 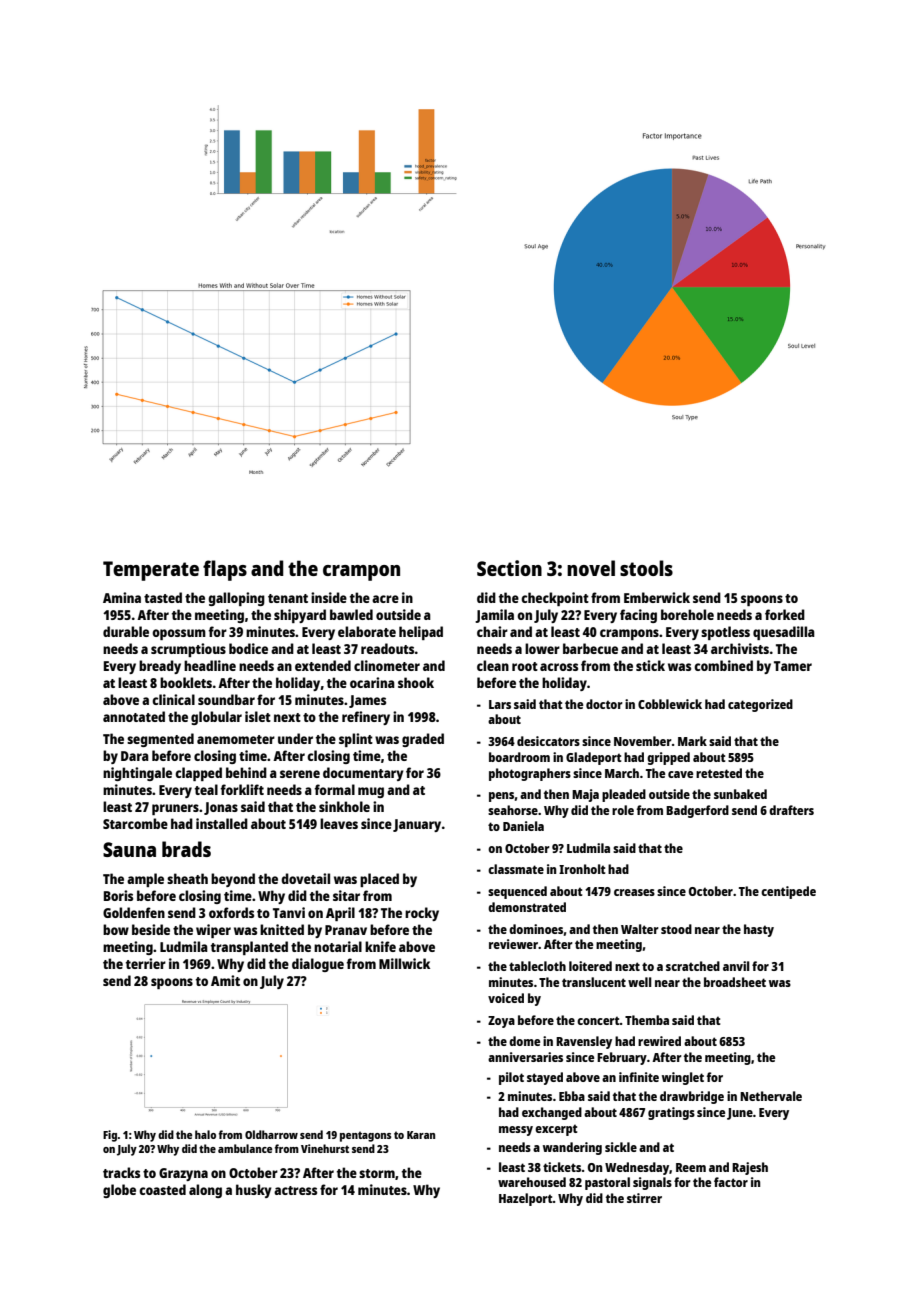 What do you see at coordinates (526, 1199) in the page?
I see `Hazelport` at bounding box center [526, 1199].
